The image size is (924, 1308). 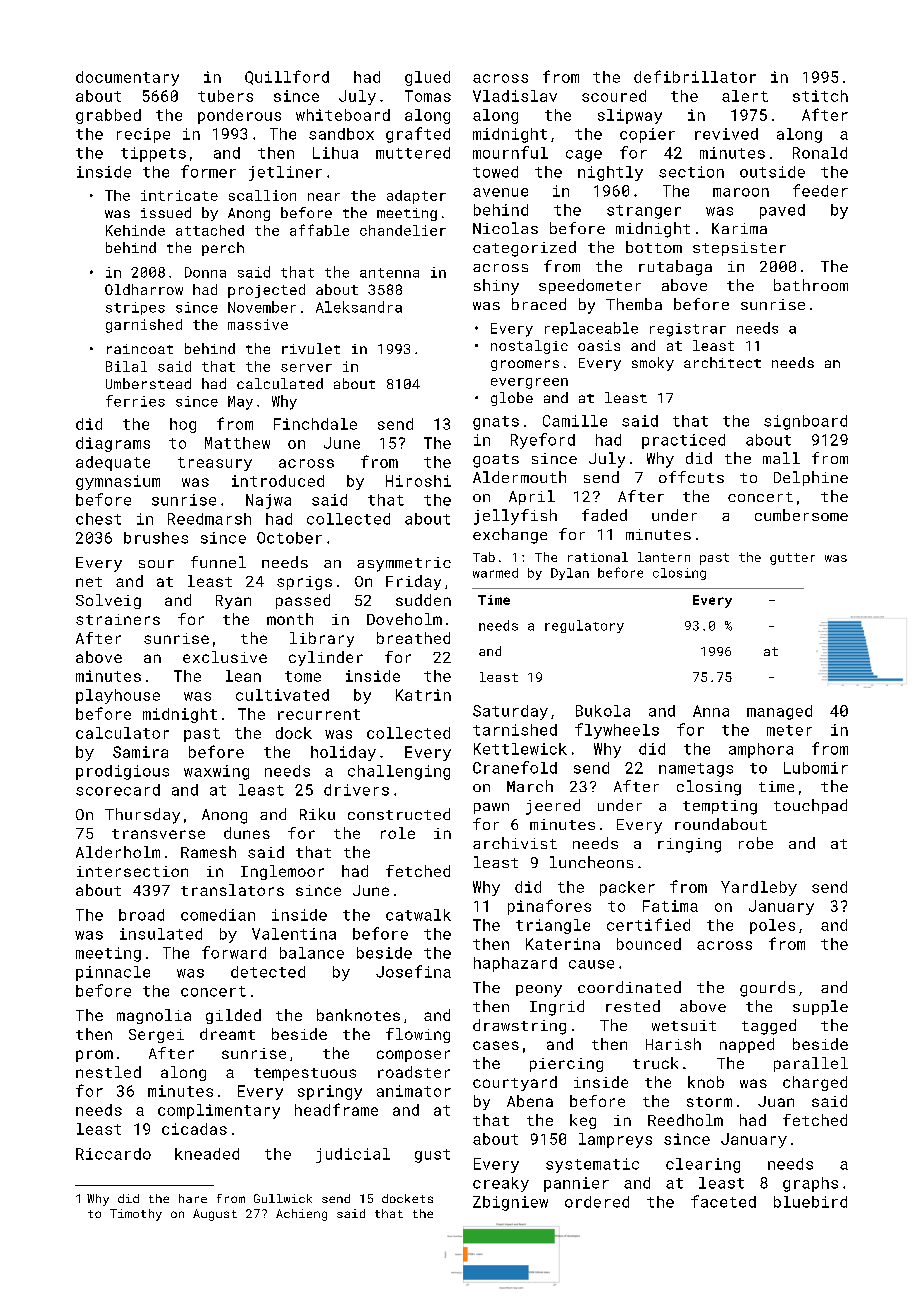 What do you see at coordinates (820, 153) in the document?
I see `Ronald` at bounding box center [820, 153].
